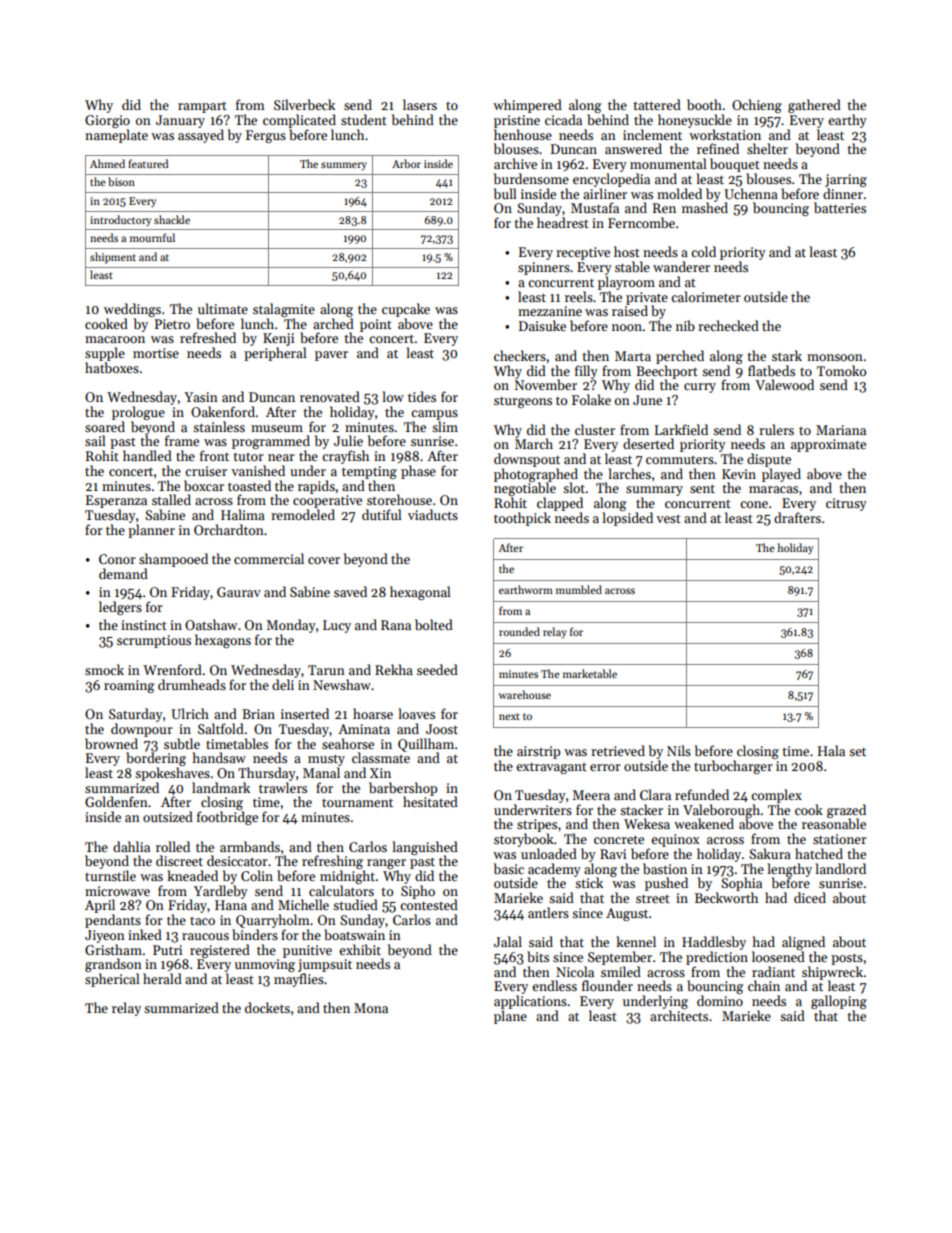 This page has width=952, height=1233. Describe the element at coordinates (549, 853) in the page. I see `unloaded` at that location.
